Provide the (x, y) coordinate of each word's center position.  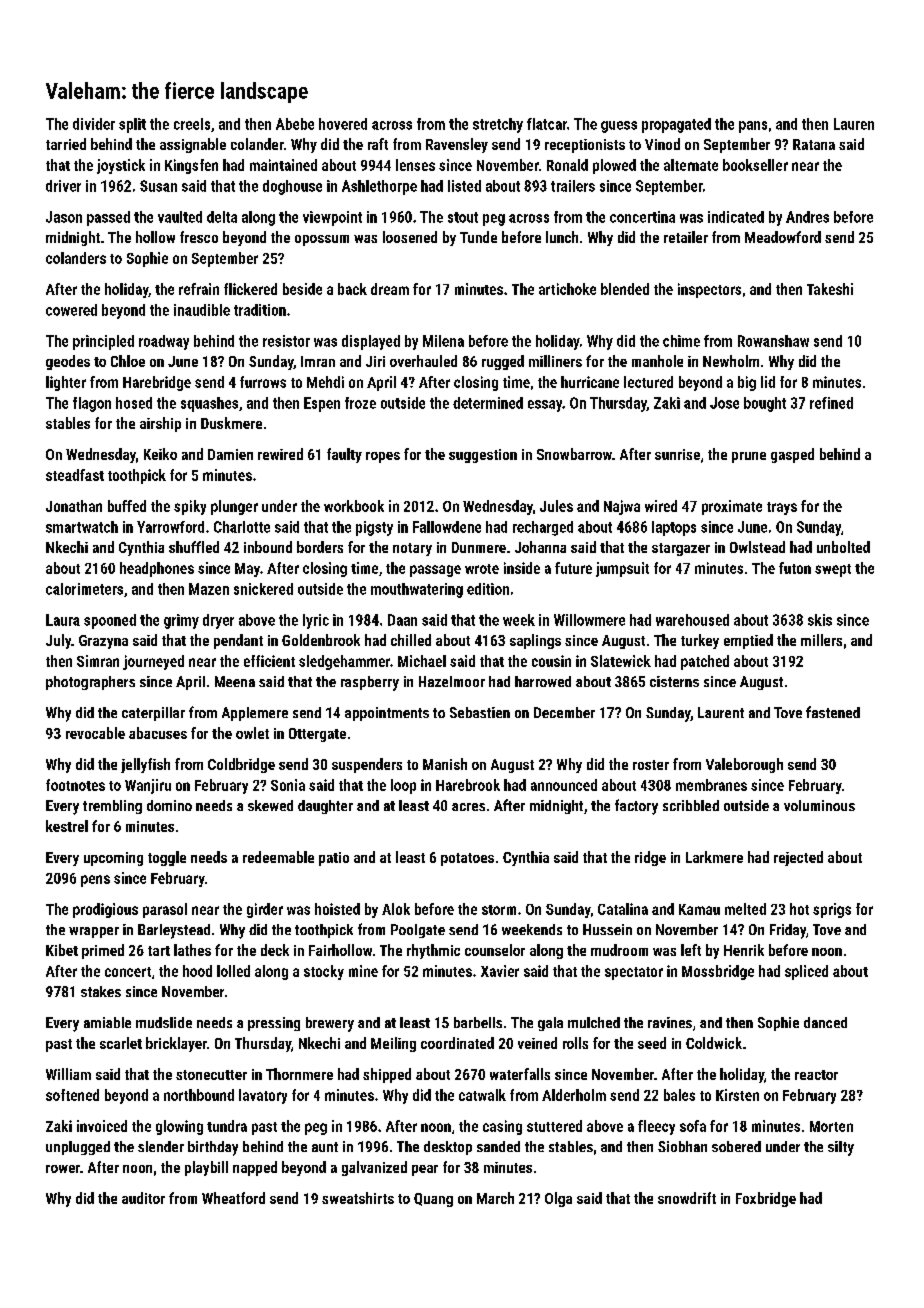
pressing (274, 1024)
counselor (495, 950)
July (58, 641)
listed (464, 186)
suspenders (367, 765)
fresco (199, 237)
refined (831, 403)
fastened (833, 712)
